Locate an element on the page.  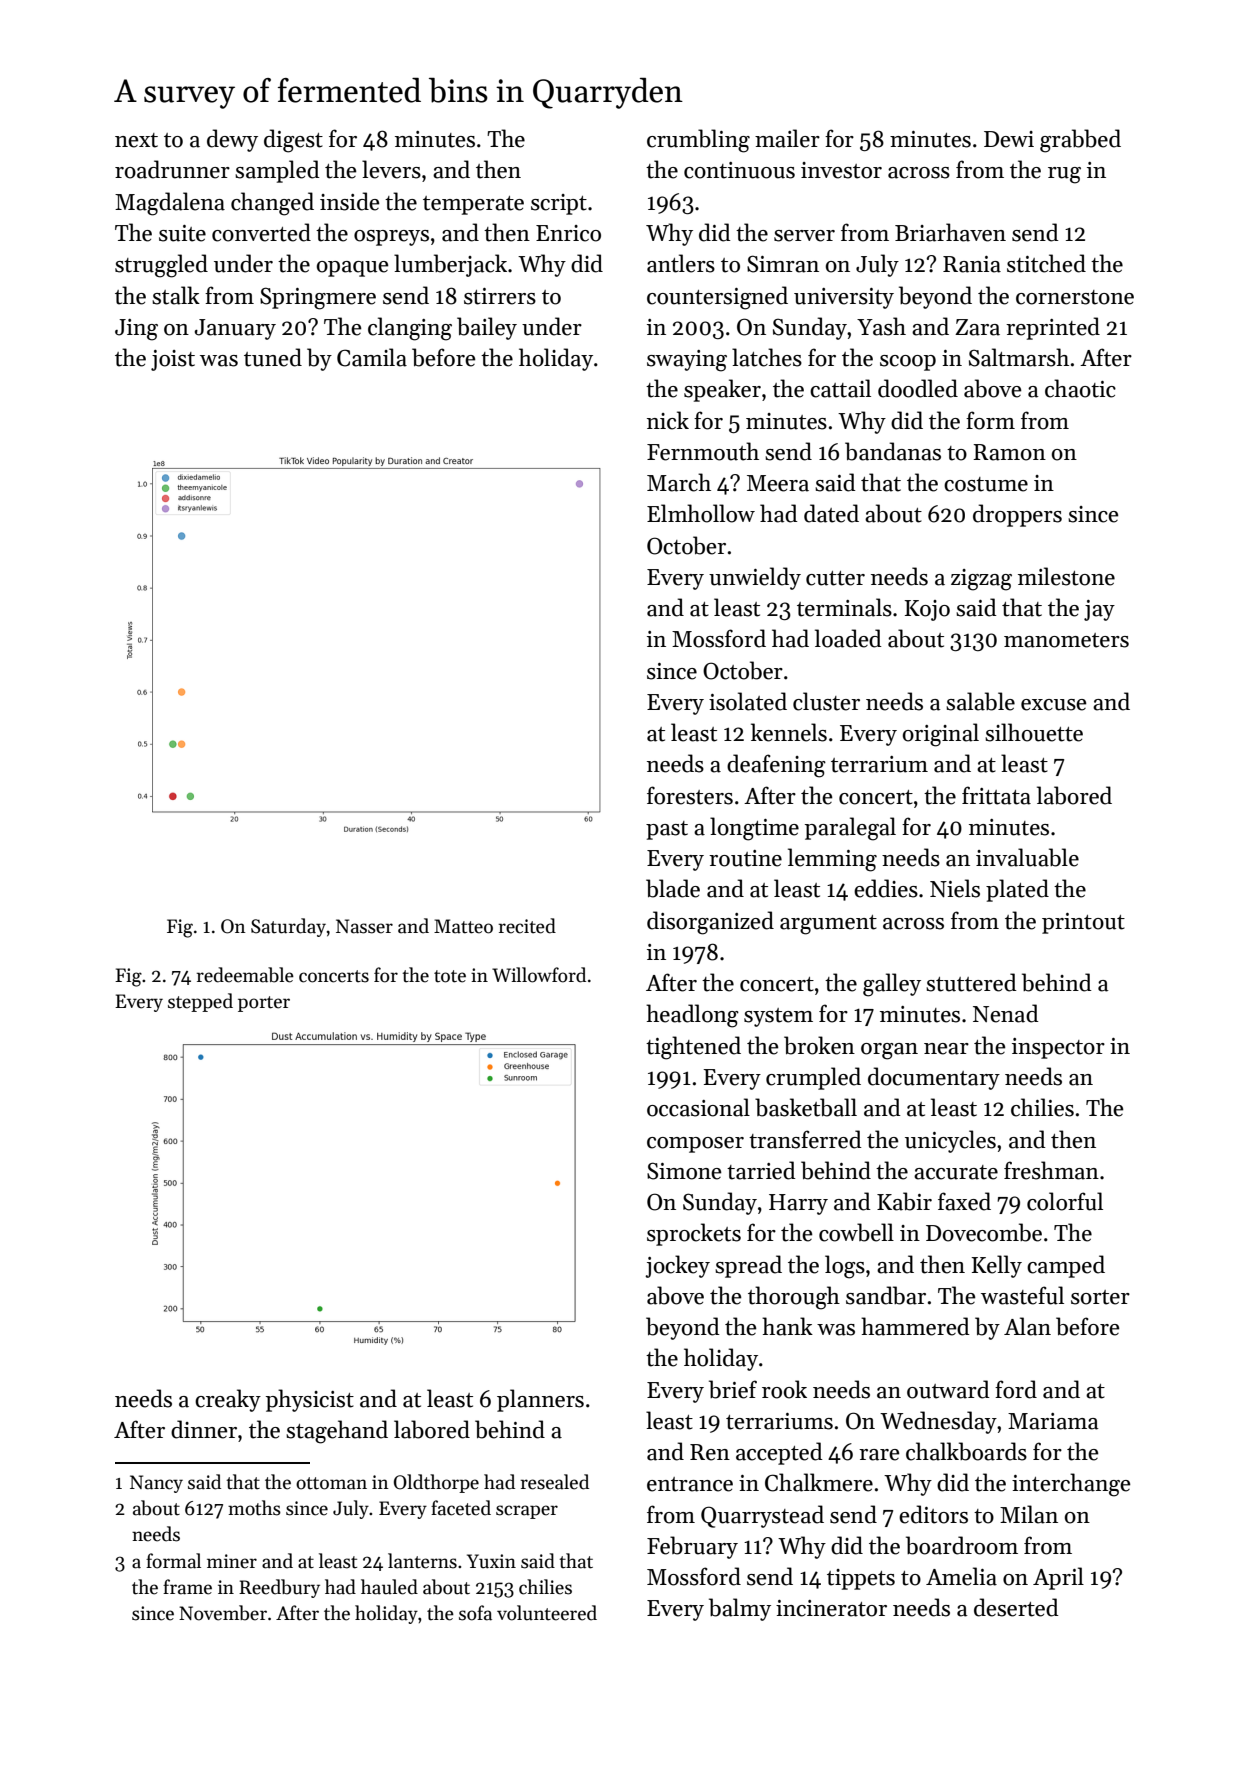
digest is located at coordinates (293, 141).
